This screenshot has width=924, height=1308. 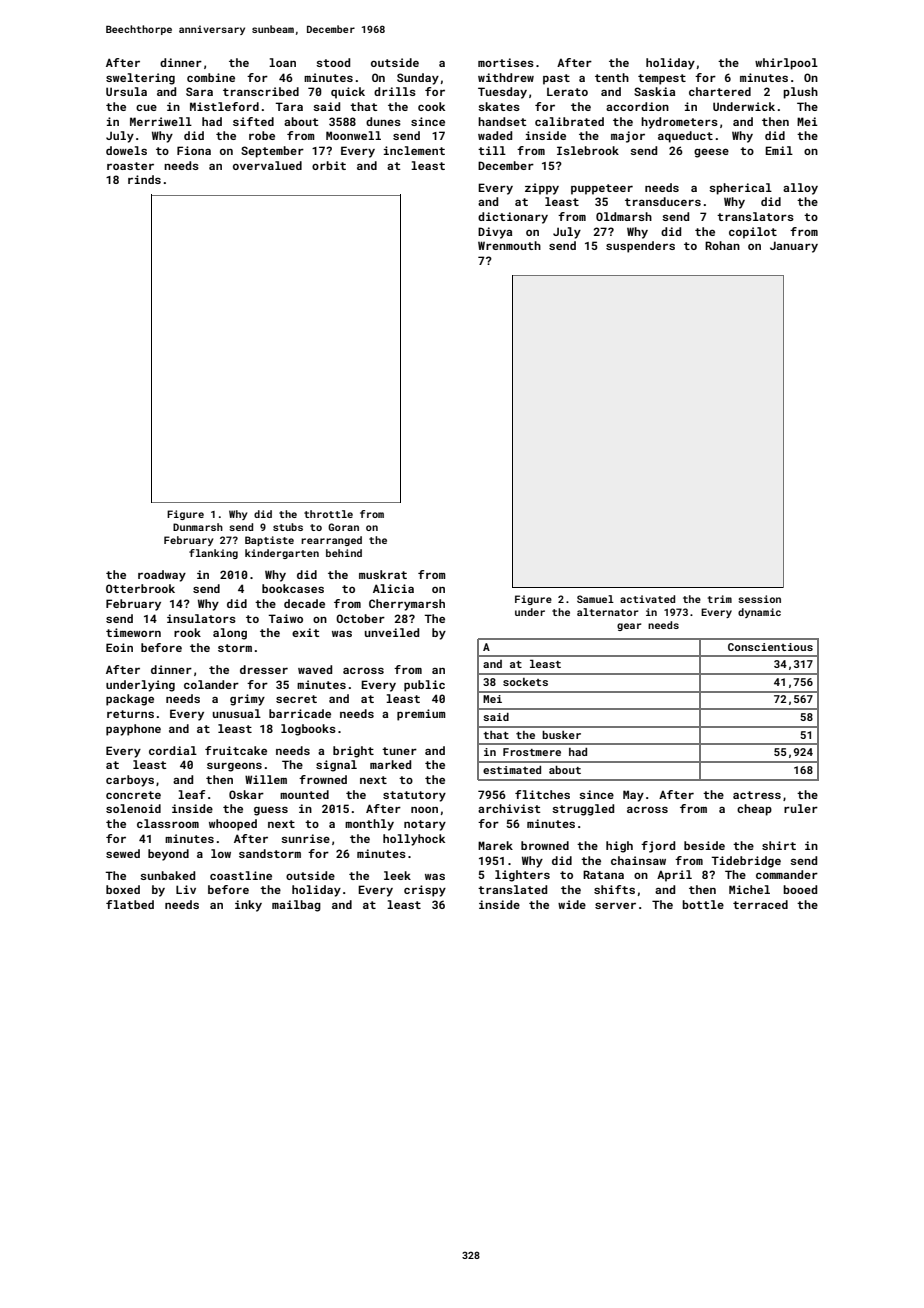 What do you see at coordinates (343, 527) in the screenshot?
I see `Goran` at bounding box center [343, 527].
